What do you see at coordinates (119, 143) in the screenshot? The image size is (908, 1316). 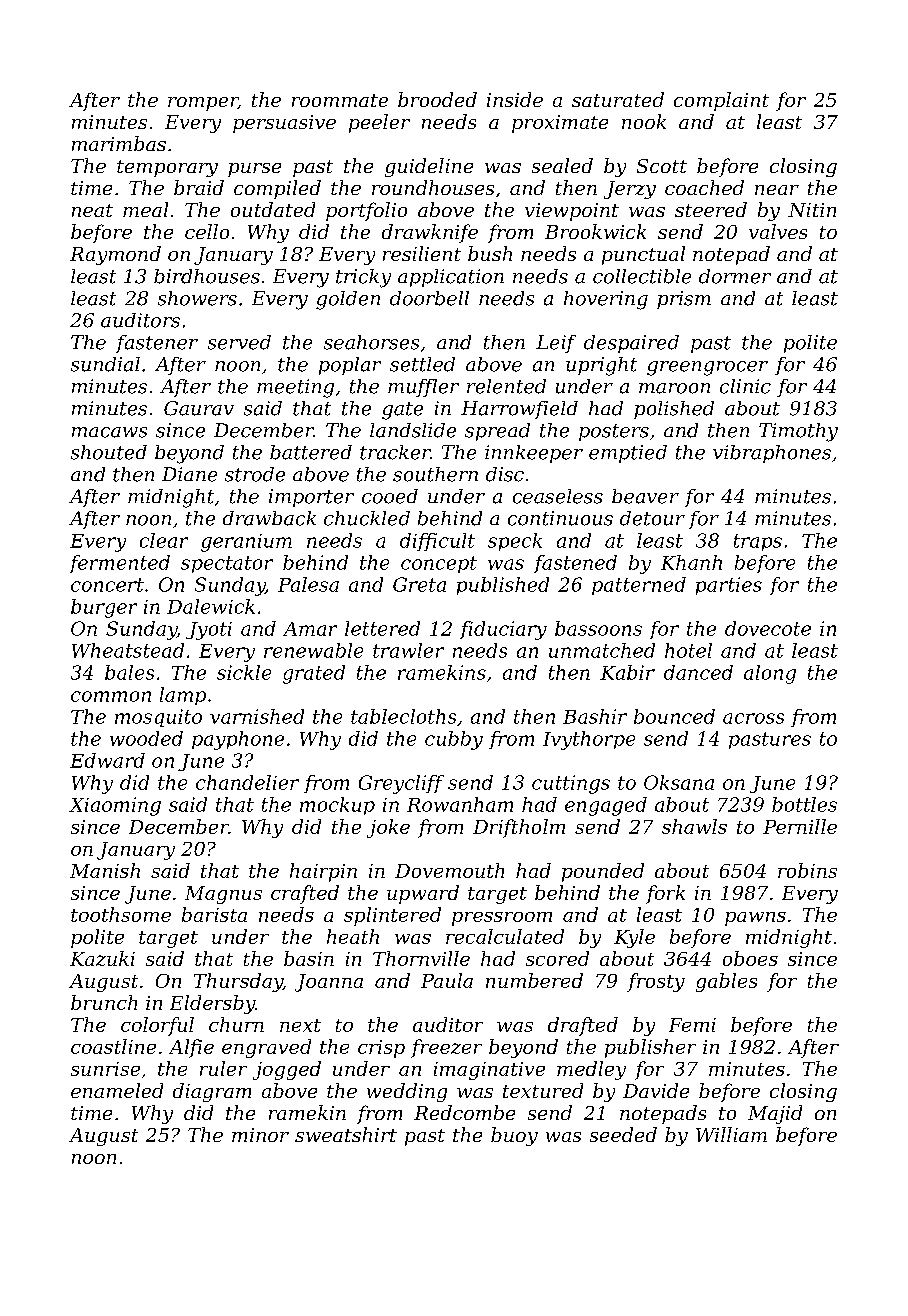 I see `marimbas` at bounding box center [119, 143].
